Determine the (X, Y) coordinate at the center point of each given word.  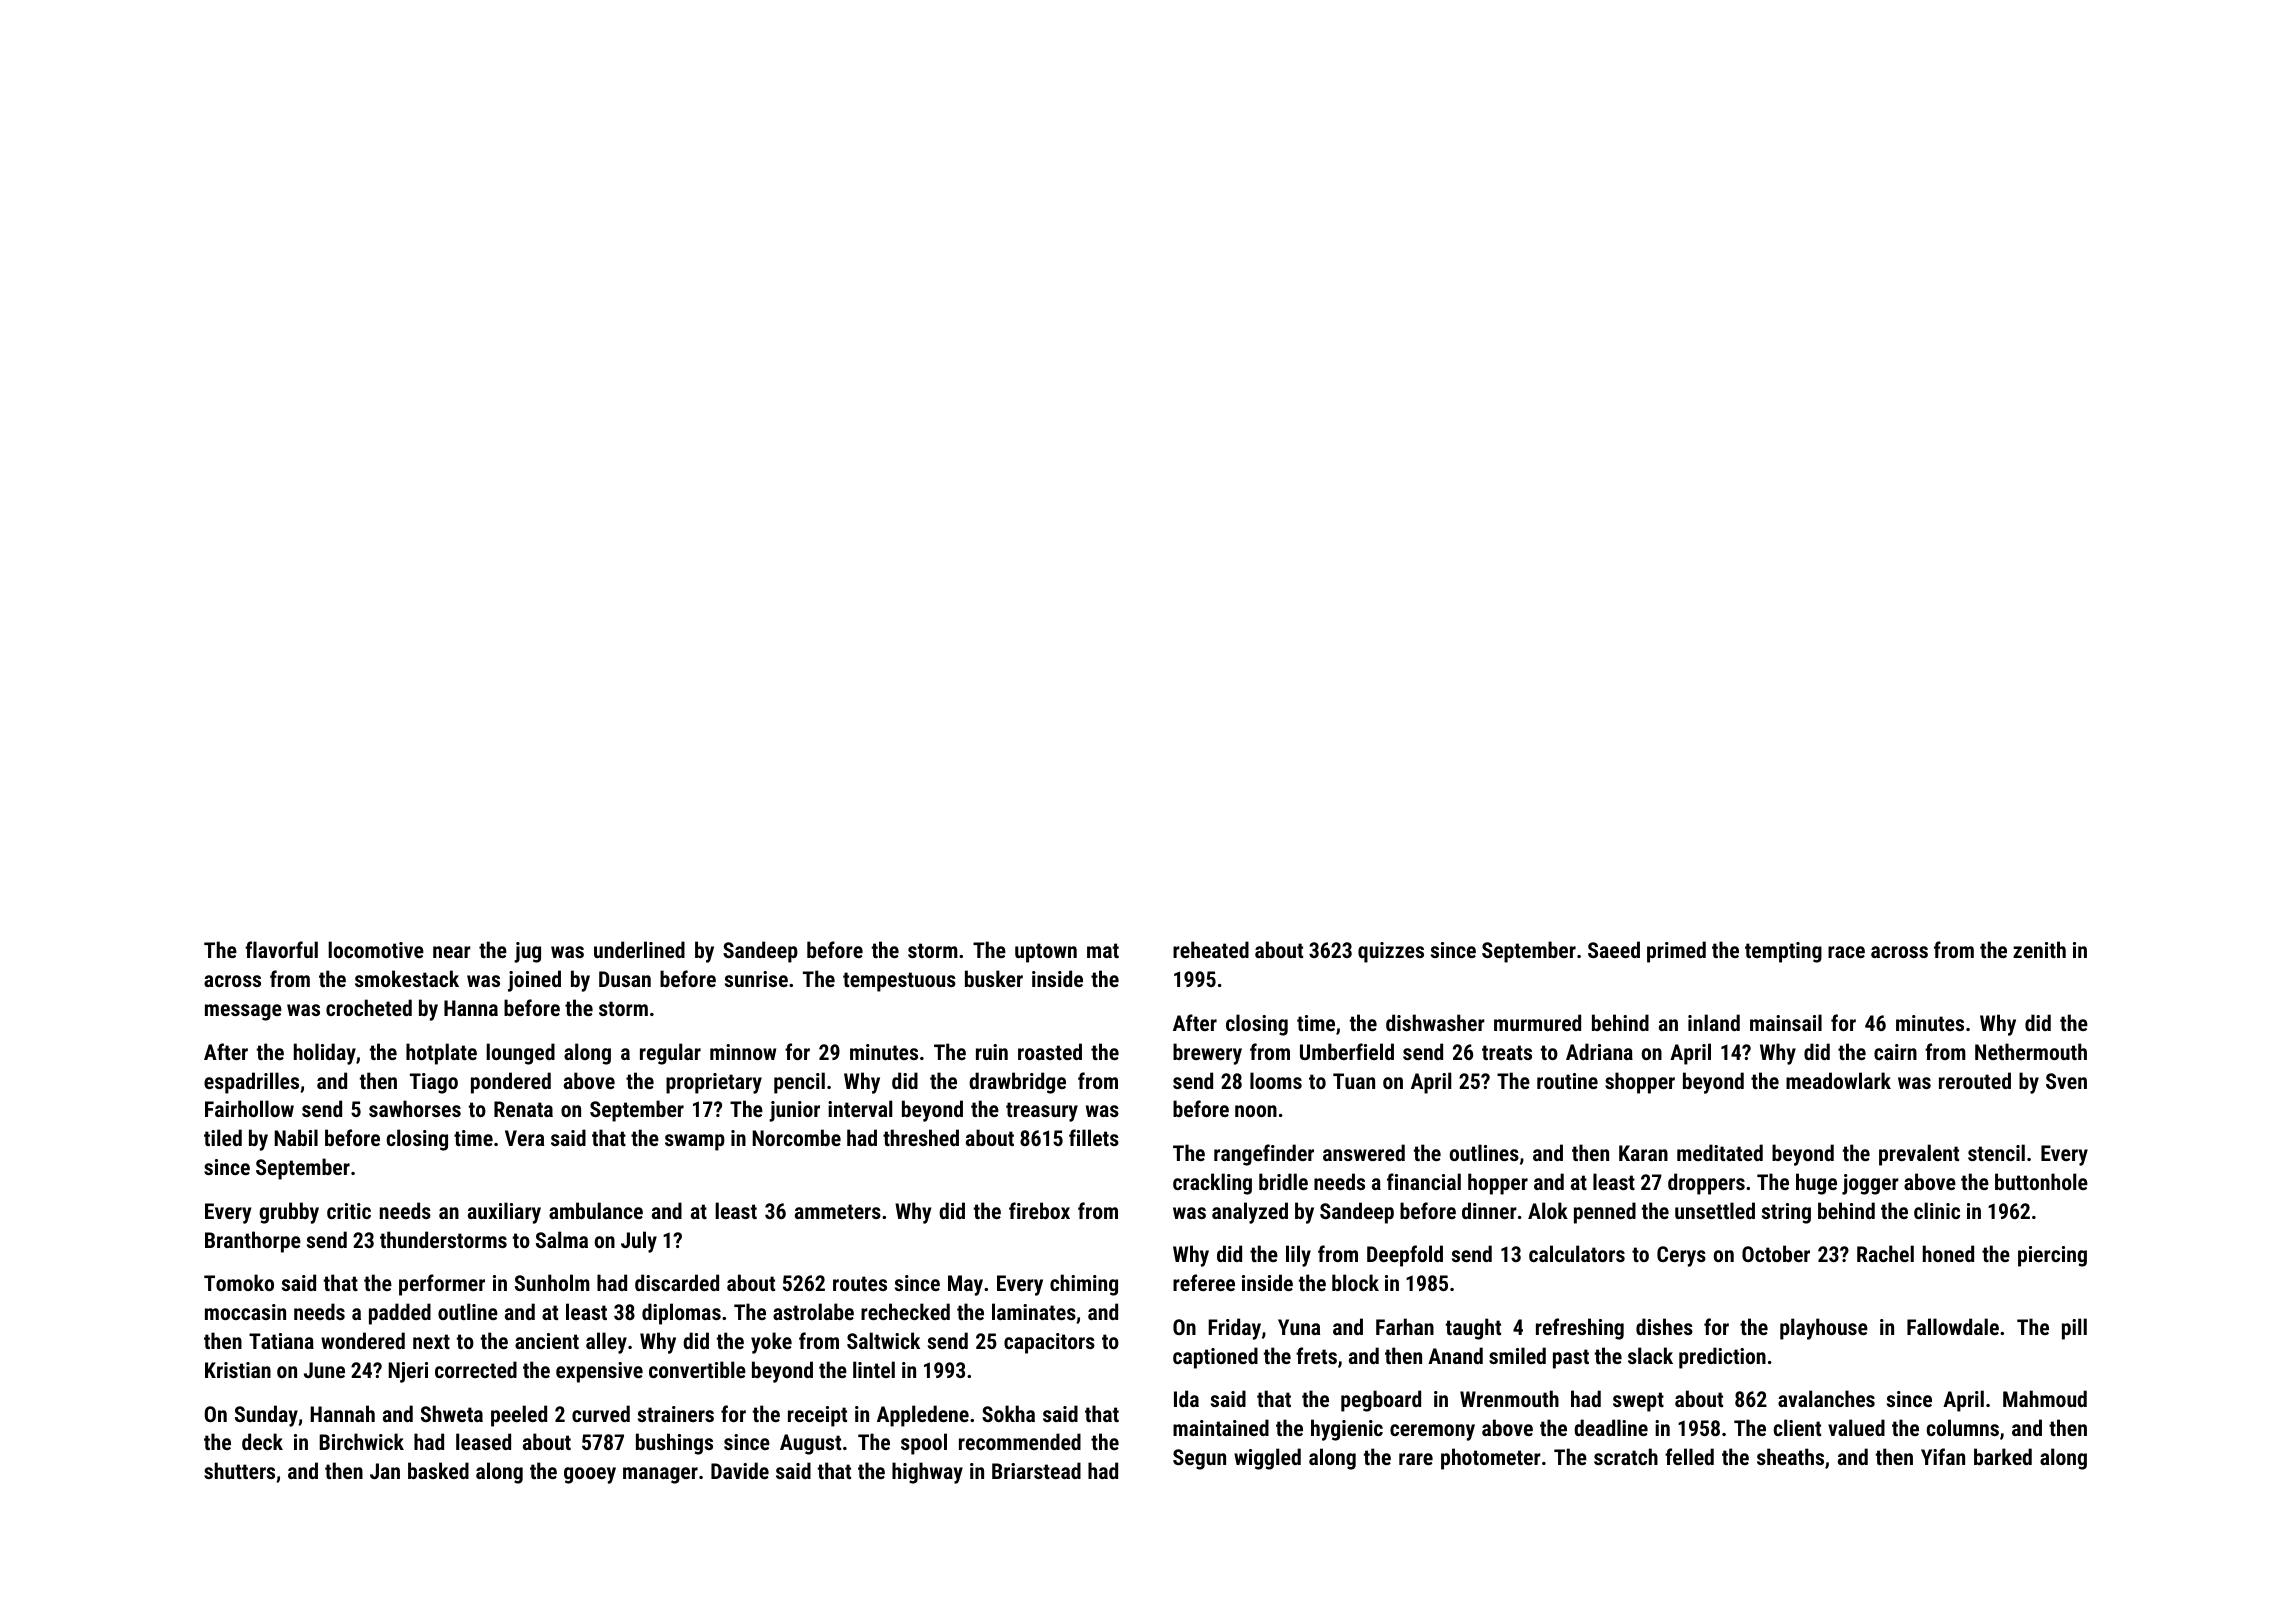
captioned (1215, 1358)
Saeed (1614, 949)
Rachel (1885, 1253)
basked (438, 1470)
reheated (1211, 949)
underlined (639, 949)
